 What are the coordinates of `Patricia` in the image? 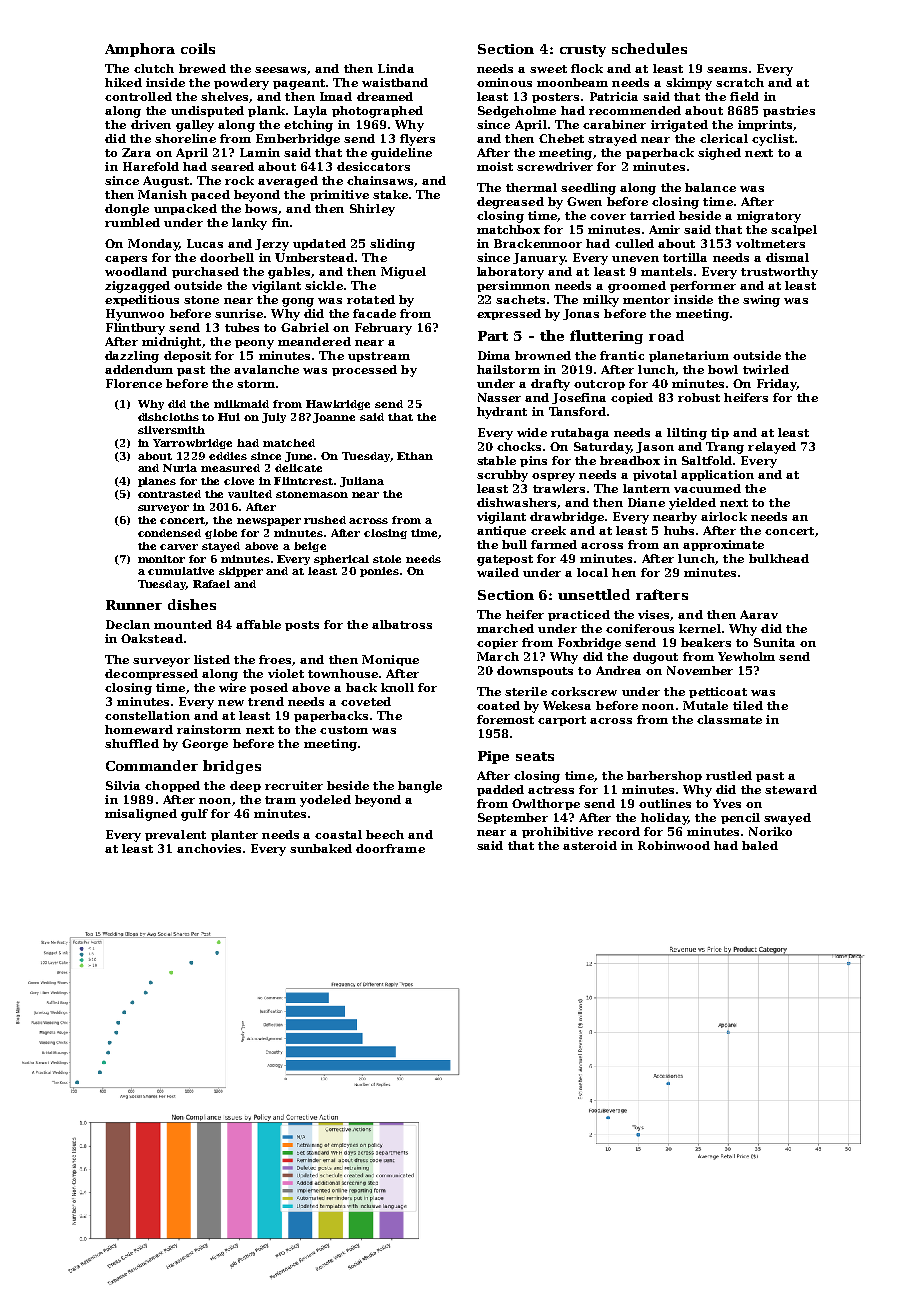 It's located at (614, 96).
